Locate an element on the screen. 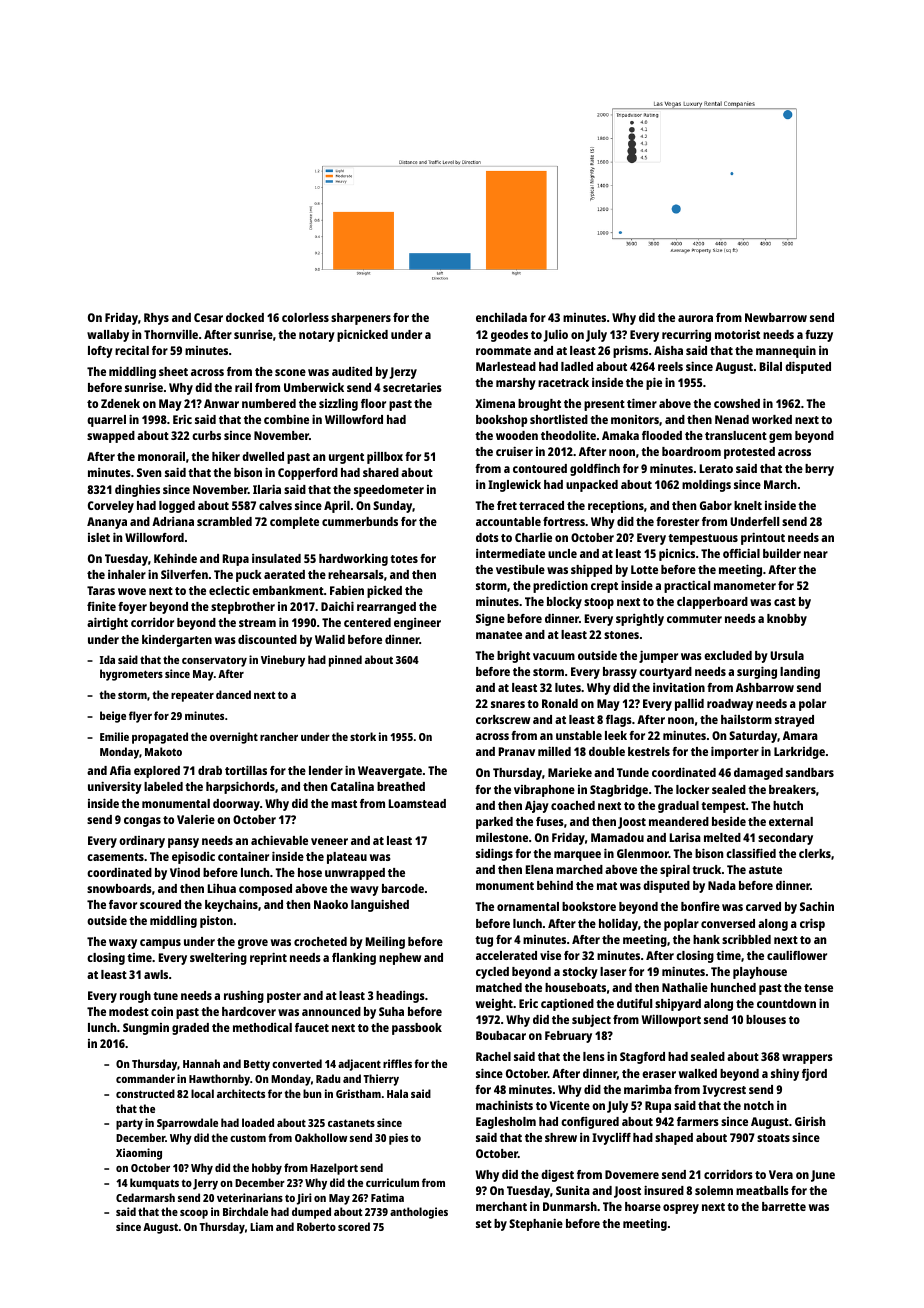 Image resolution: width=924 pixels, height=1308 pixels. Zdenek is located at coordinates (120, 403).
